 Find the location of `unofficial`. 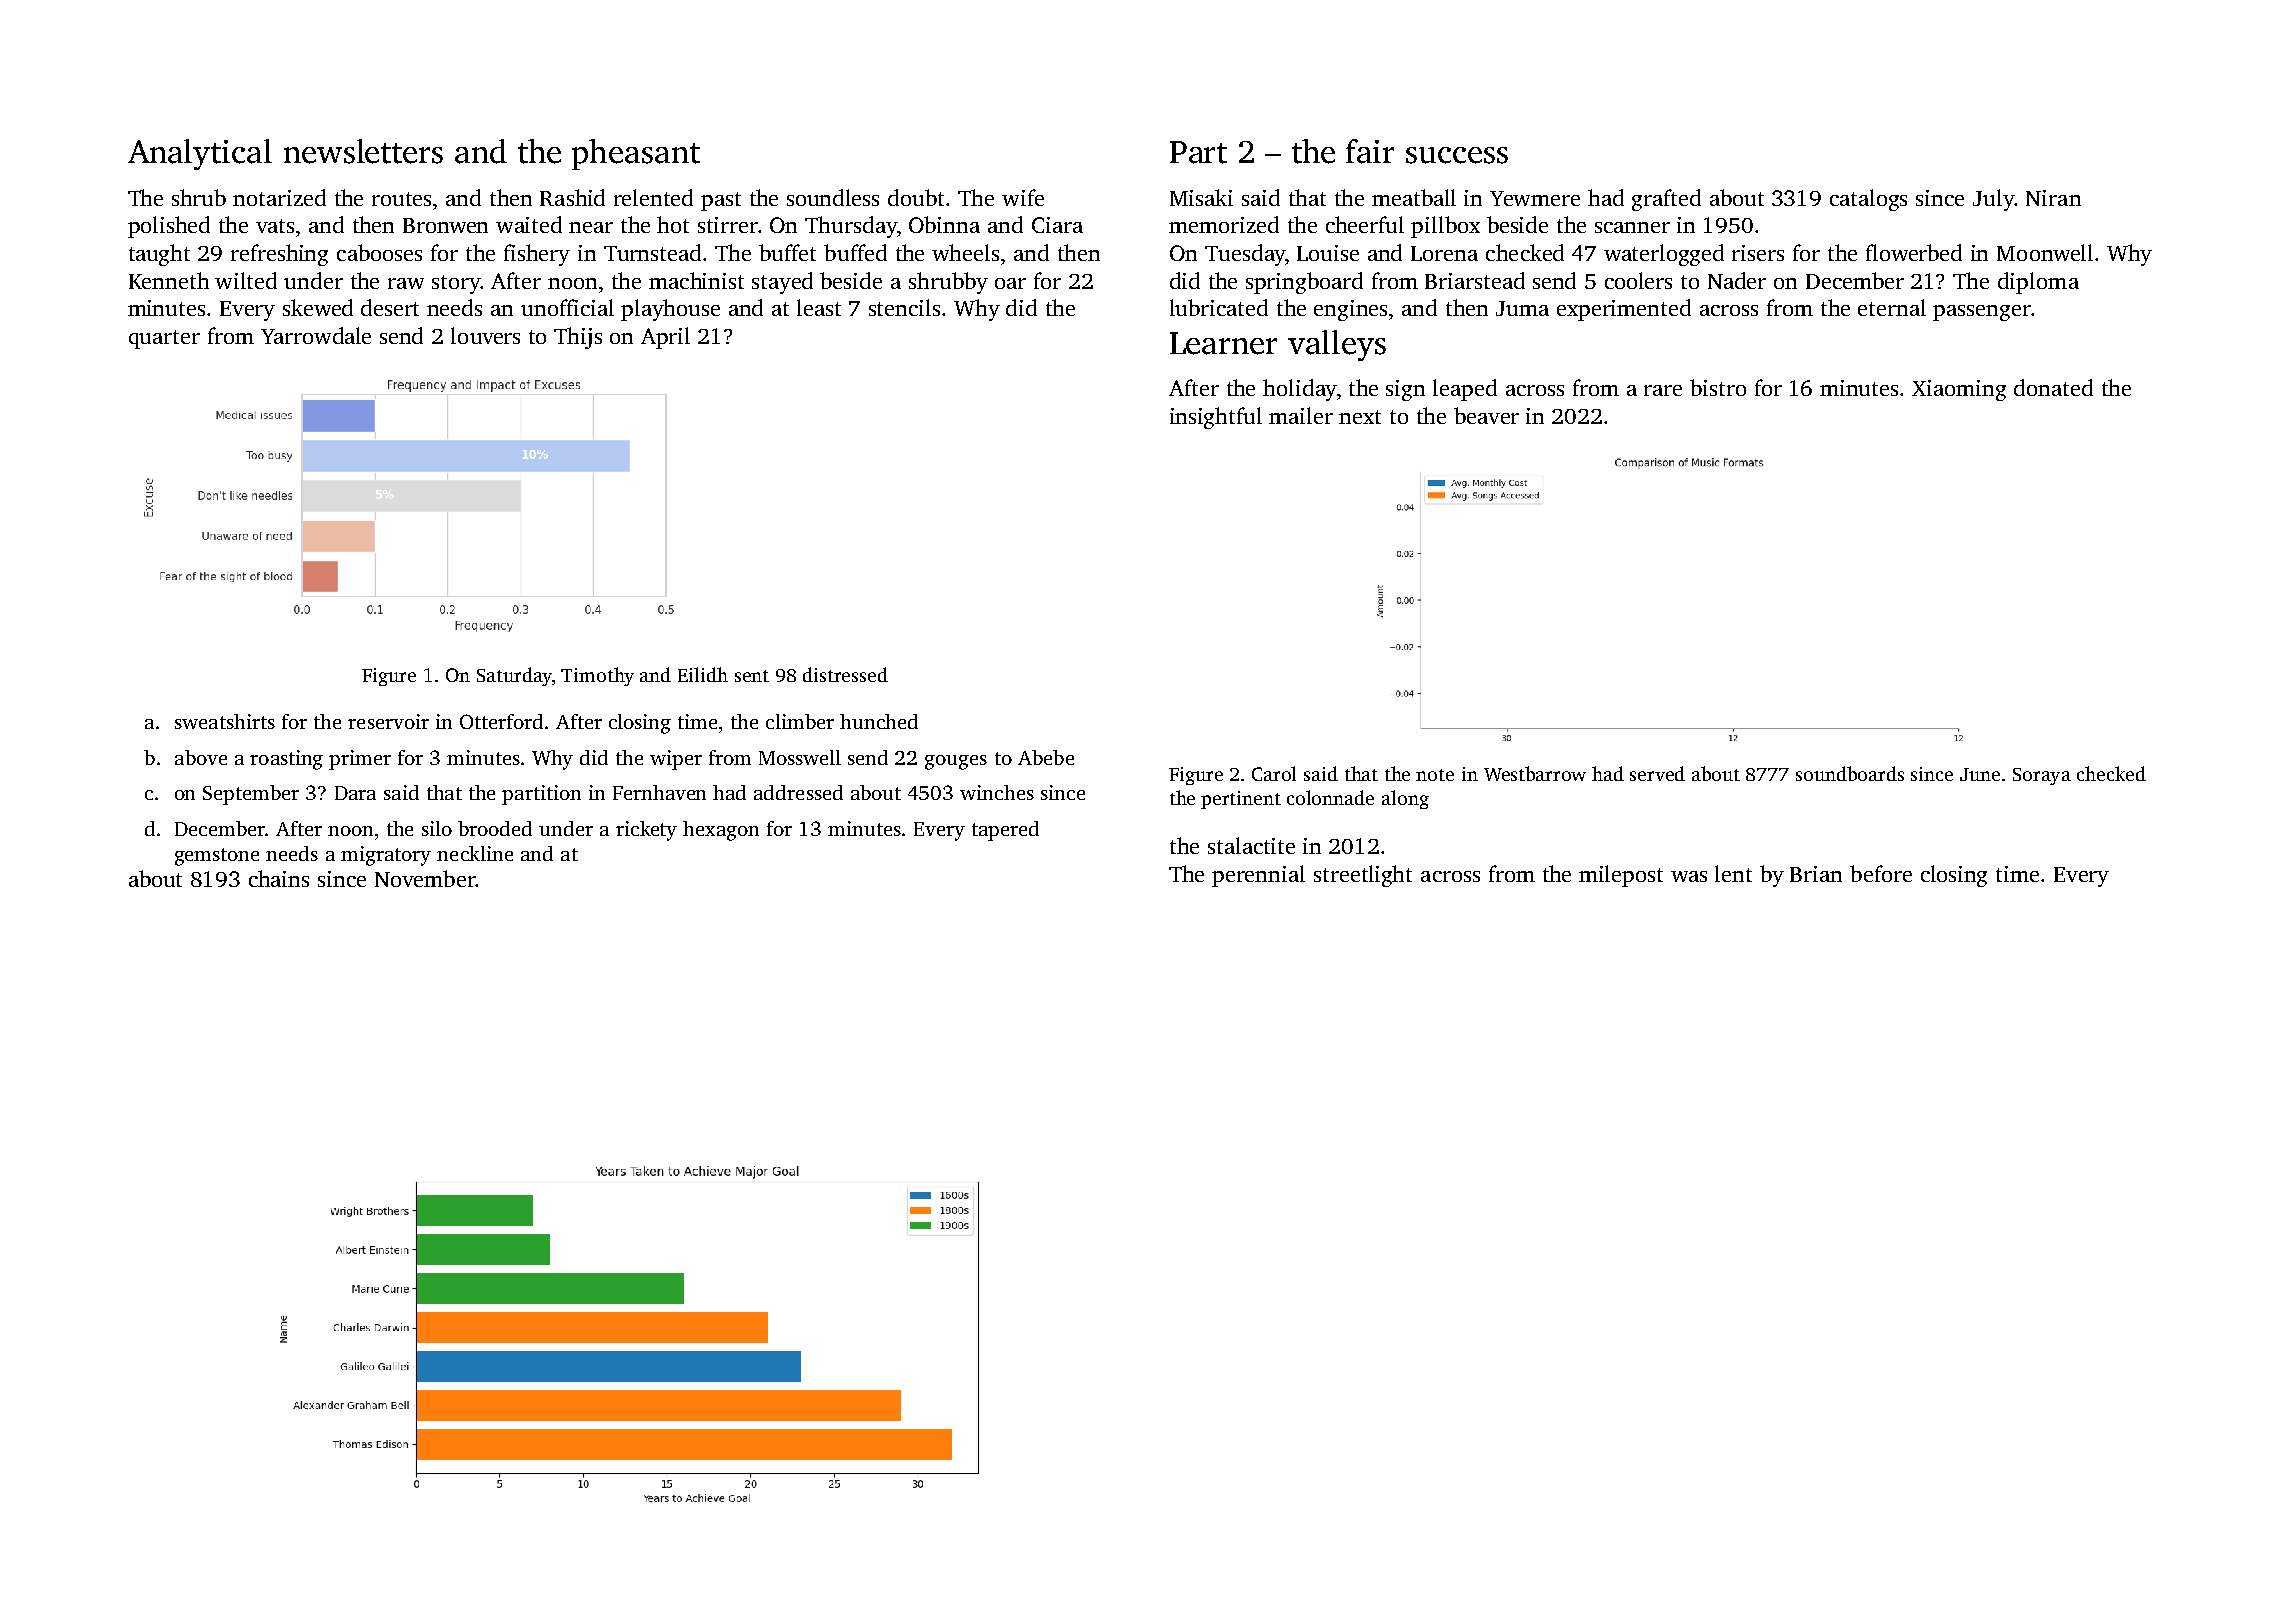

unofficial is located at coordinates (567, 307).
